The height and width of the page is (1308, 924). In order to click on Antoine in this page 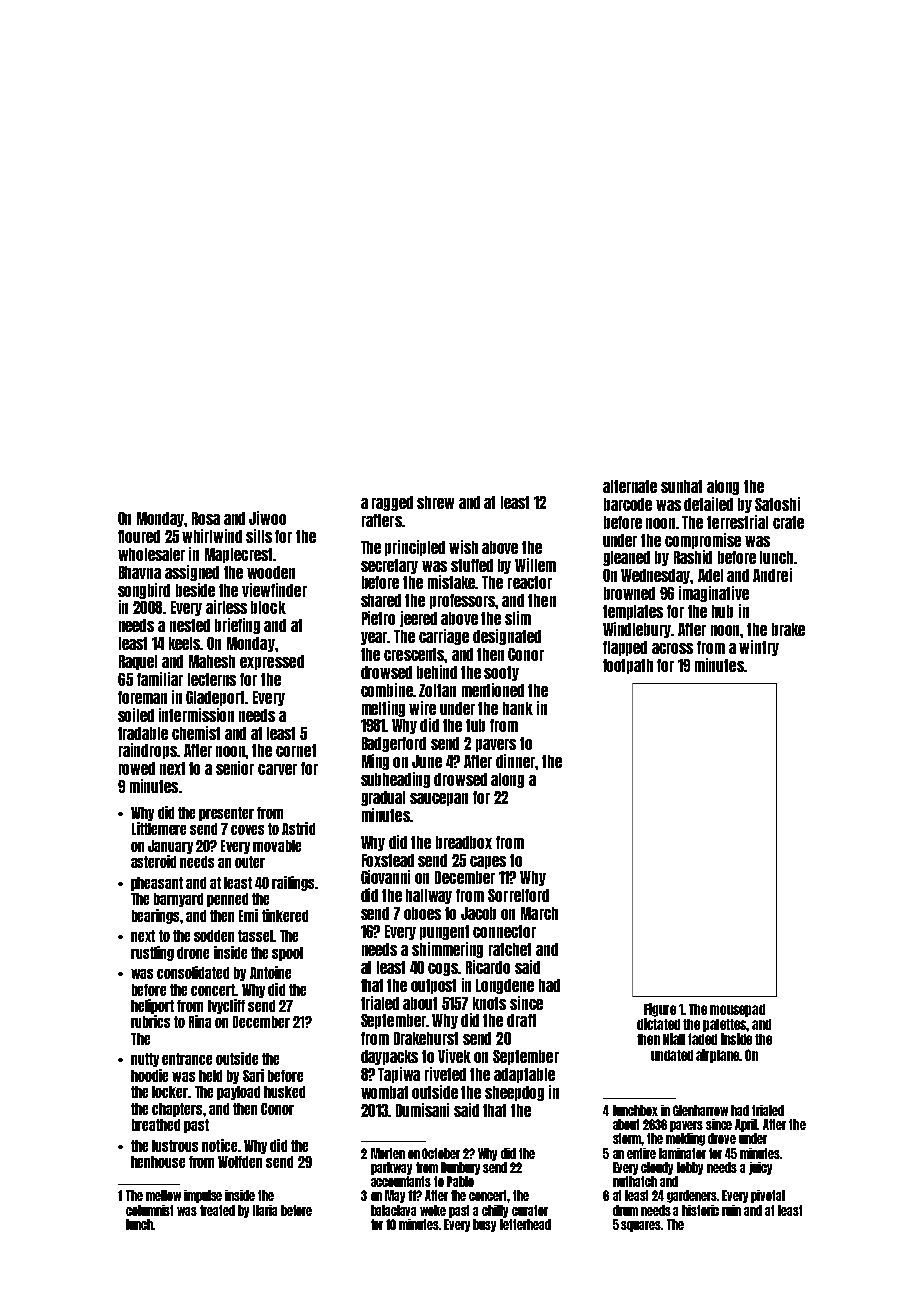, I will do `click(270, 972)`.
